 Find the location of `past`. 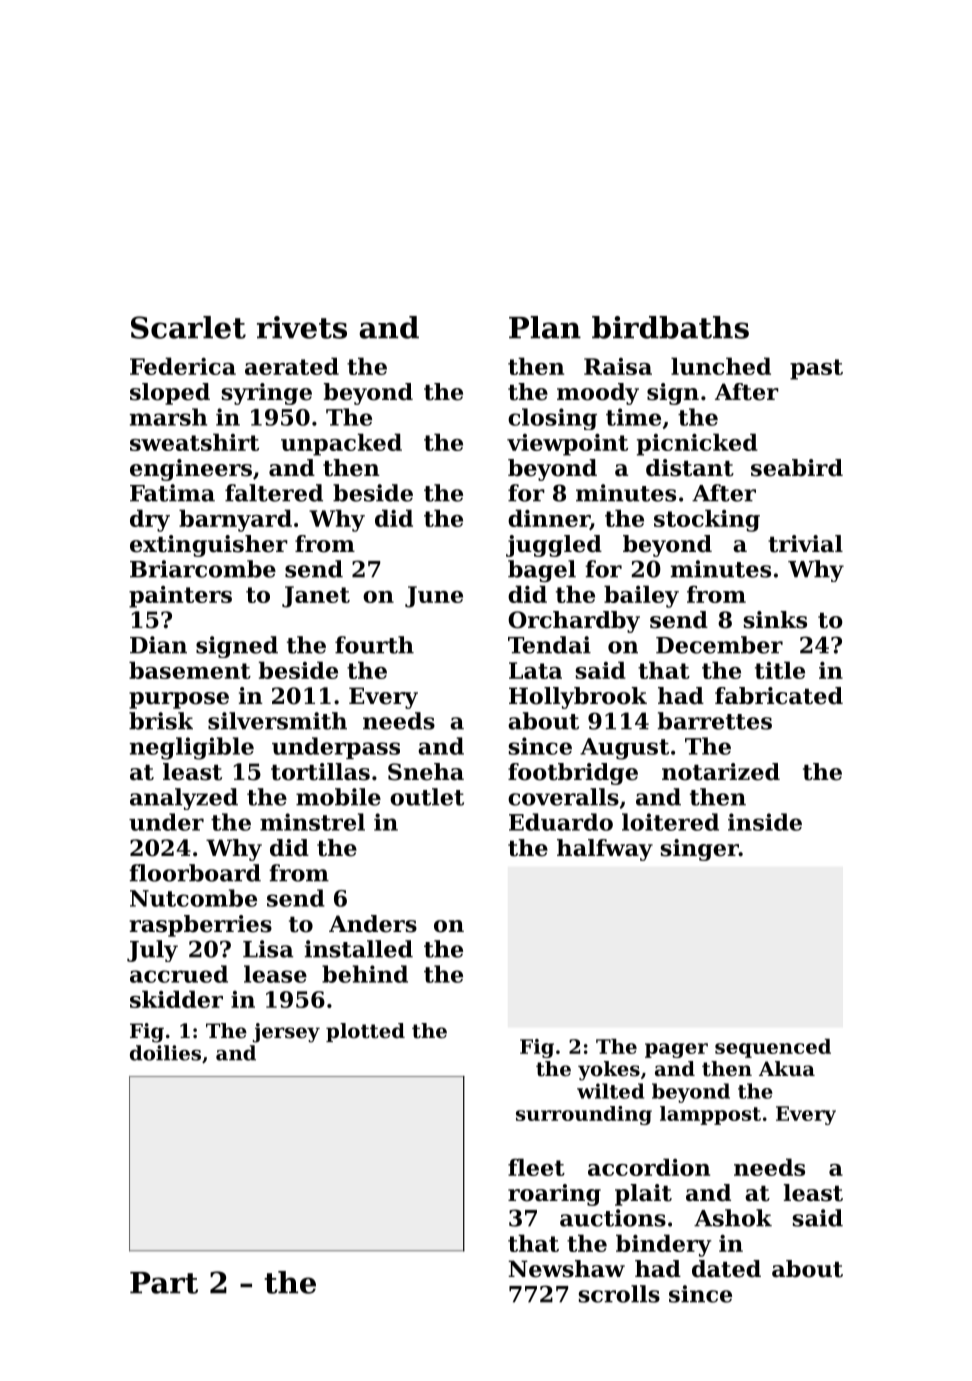

past is located at coordinates (816, 369).
